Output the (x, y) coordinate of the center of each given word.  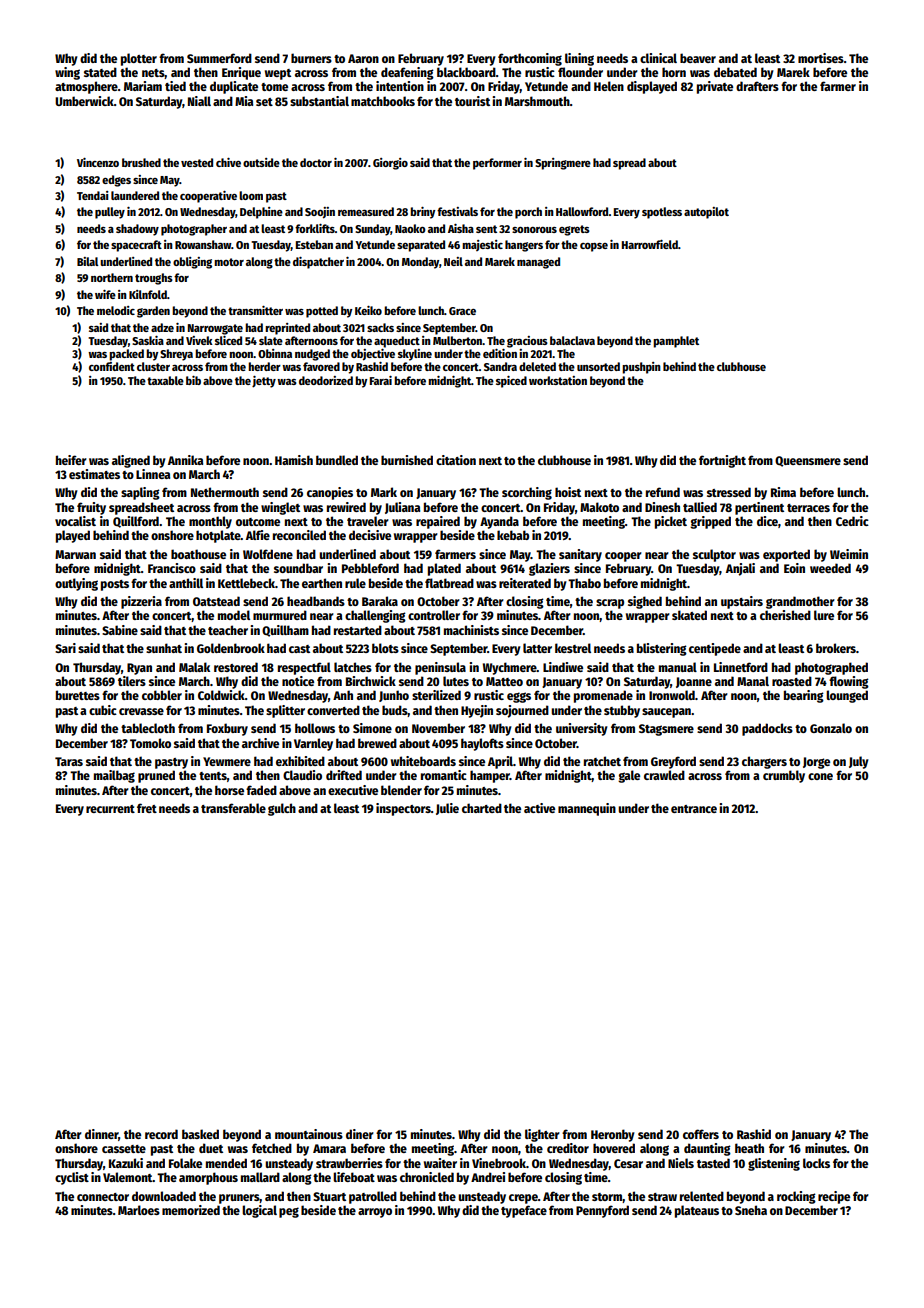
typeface (524, 1211)
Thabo (584, 583)
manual (678, 667)
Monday (420, 263)
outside (261, 162)
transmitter (255, 310)
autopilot (706, 213)
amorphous (208, 1178)
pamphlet (676, 342)
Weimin (849, 554)
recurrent (110, 809)
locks (816, 1163)
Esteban (314, 244)
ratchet (602, 761)
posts (115, 585)
